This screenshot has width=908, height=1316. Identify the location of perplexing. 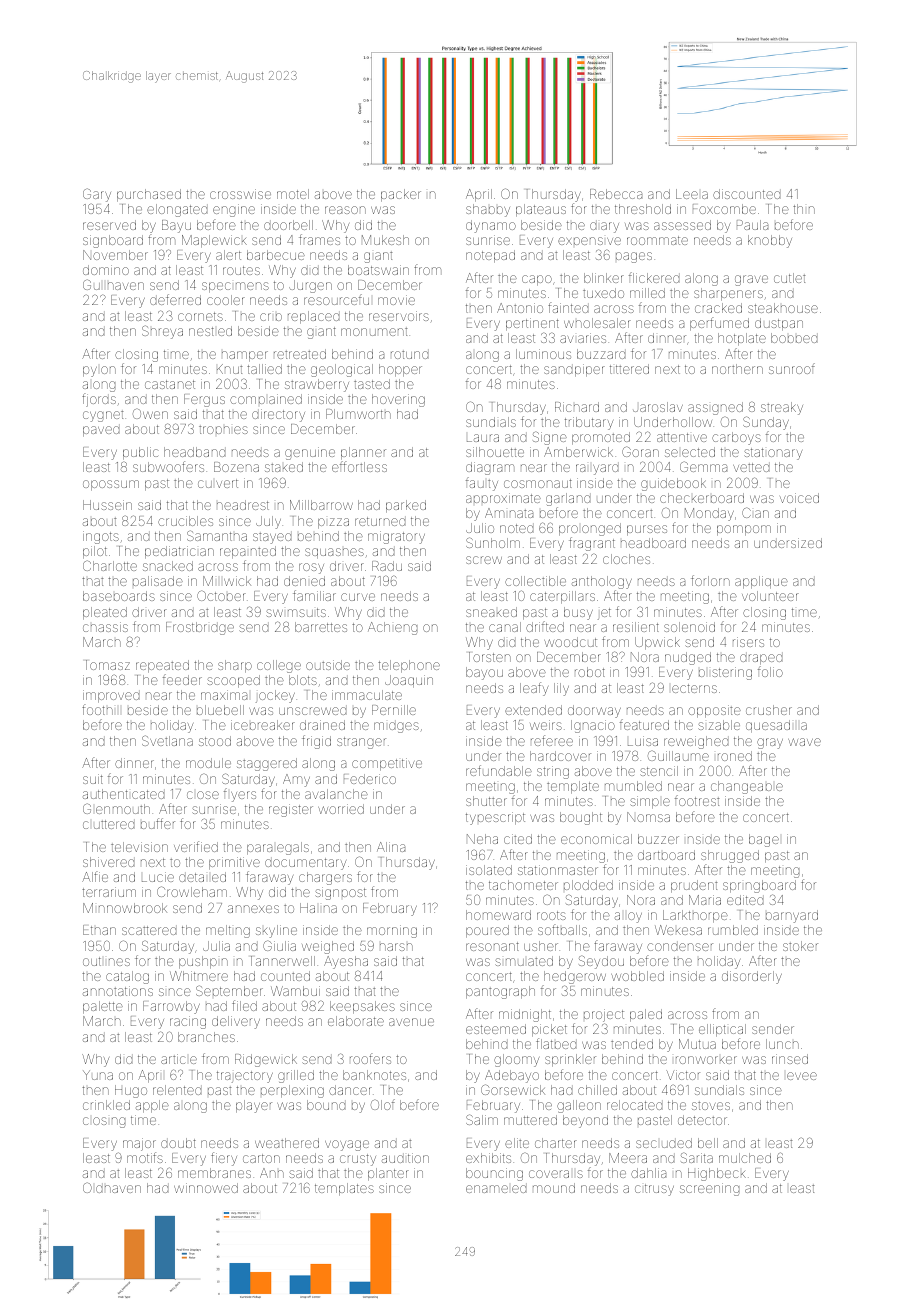
(292, 1091).
